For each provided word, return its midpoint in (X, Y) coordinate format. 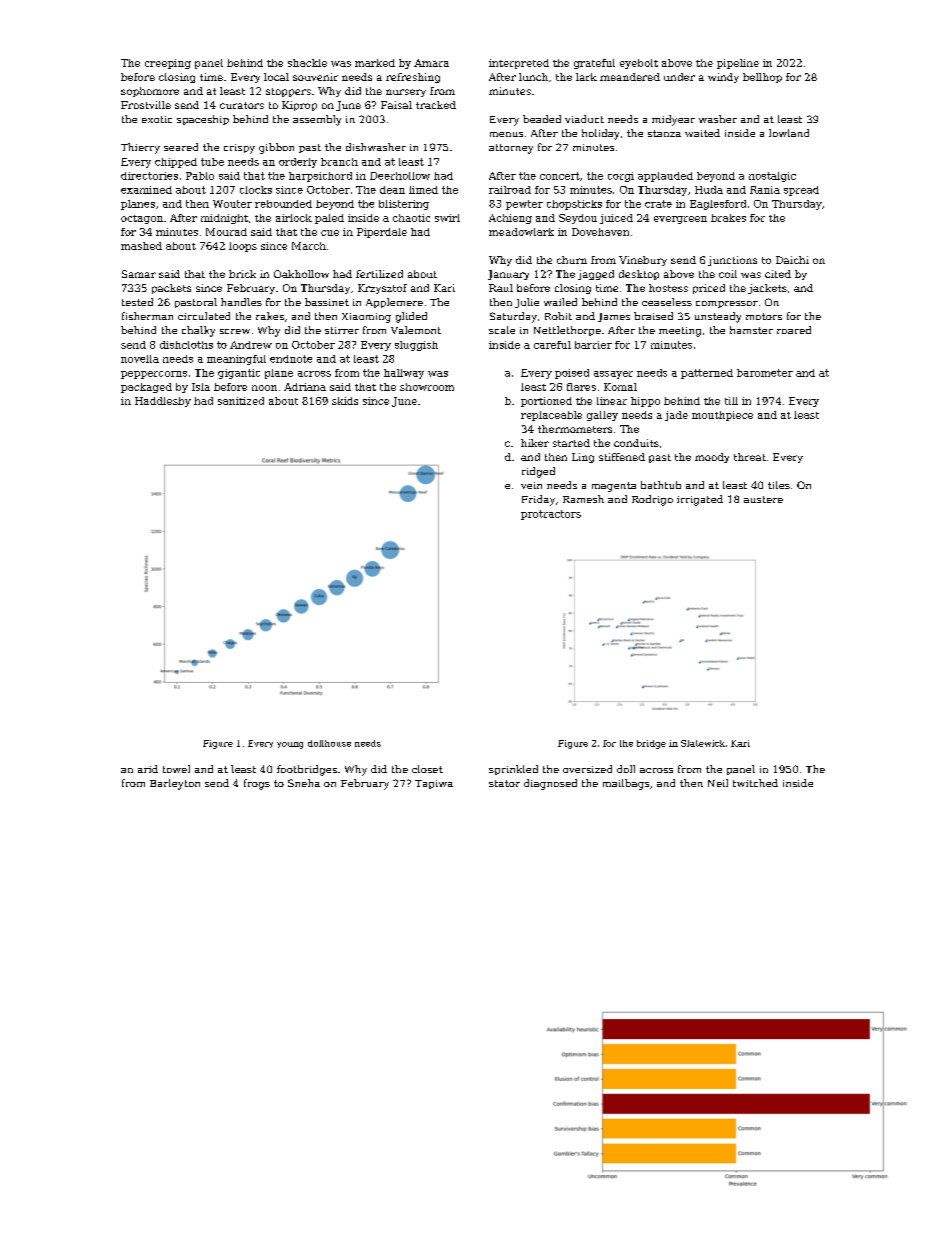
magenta (614, 487)
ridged (538, 472)
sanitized (241, 401)
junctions (732, 261)
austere (763, 499)
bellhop (762, 78)
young (290, 745)
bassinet (327, 302)
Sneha (304, 783)
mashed (141, 246)
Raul (501, 288)
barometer (765, 373)
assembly (317, 120)
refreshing (413, 78)
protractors (551, 515)
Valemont (416, 330)
